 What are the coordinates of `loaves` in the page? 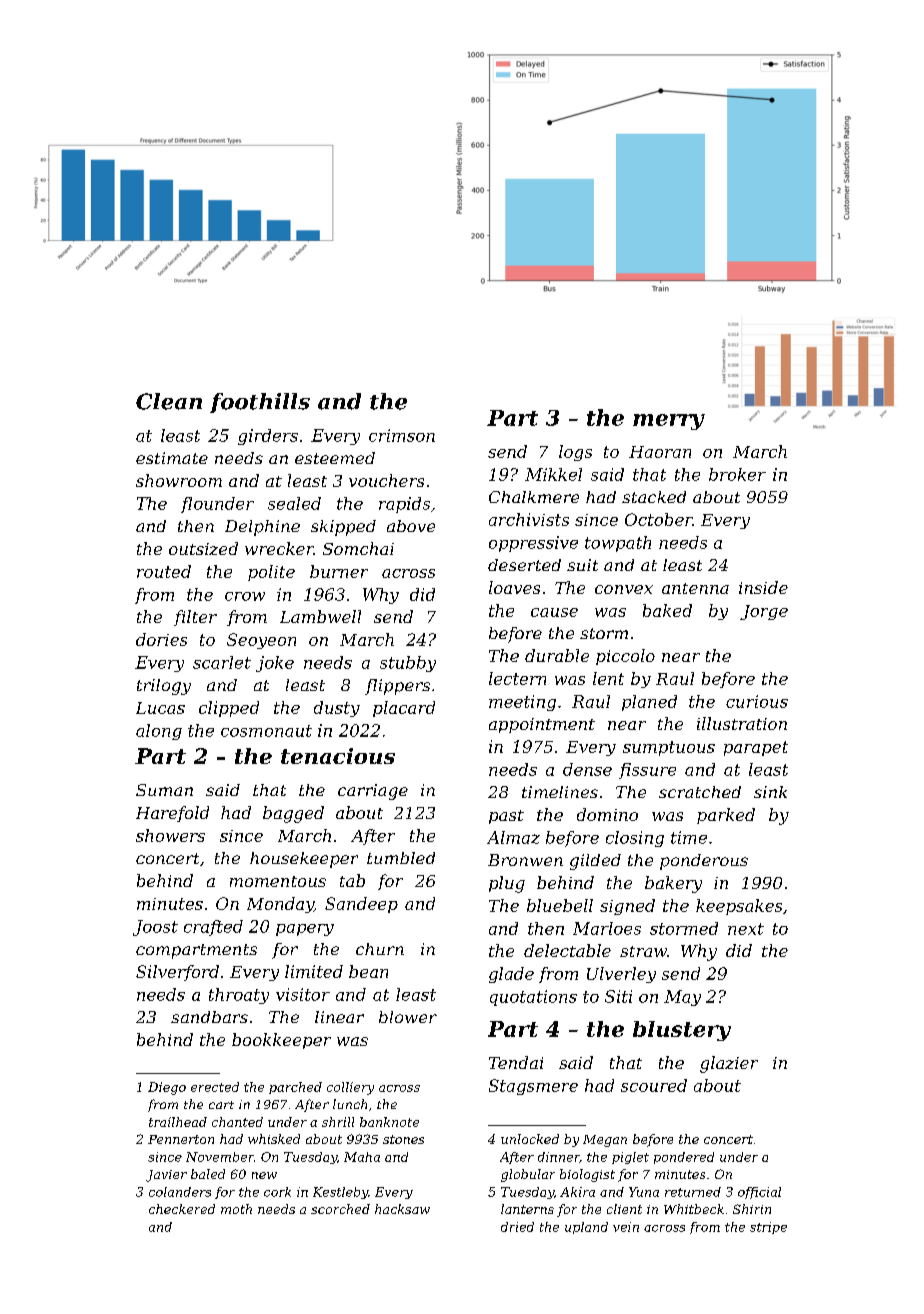 It's located at (514, 587).
